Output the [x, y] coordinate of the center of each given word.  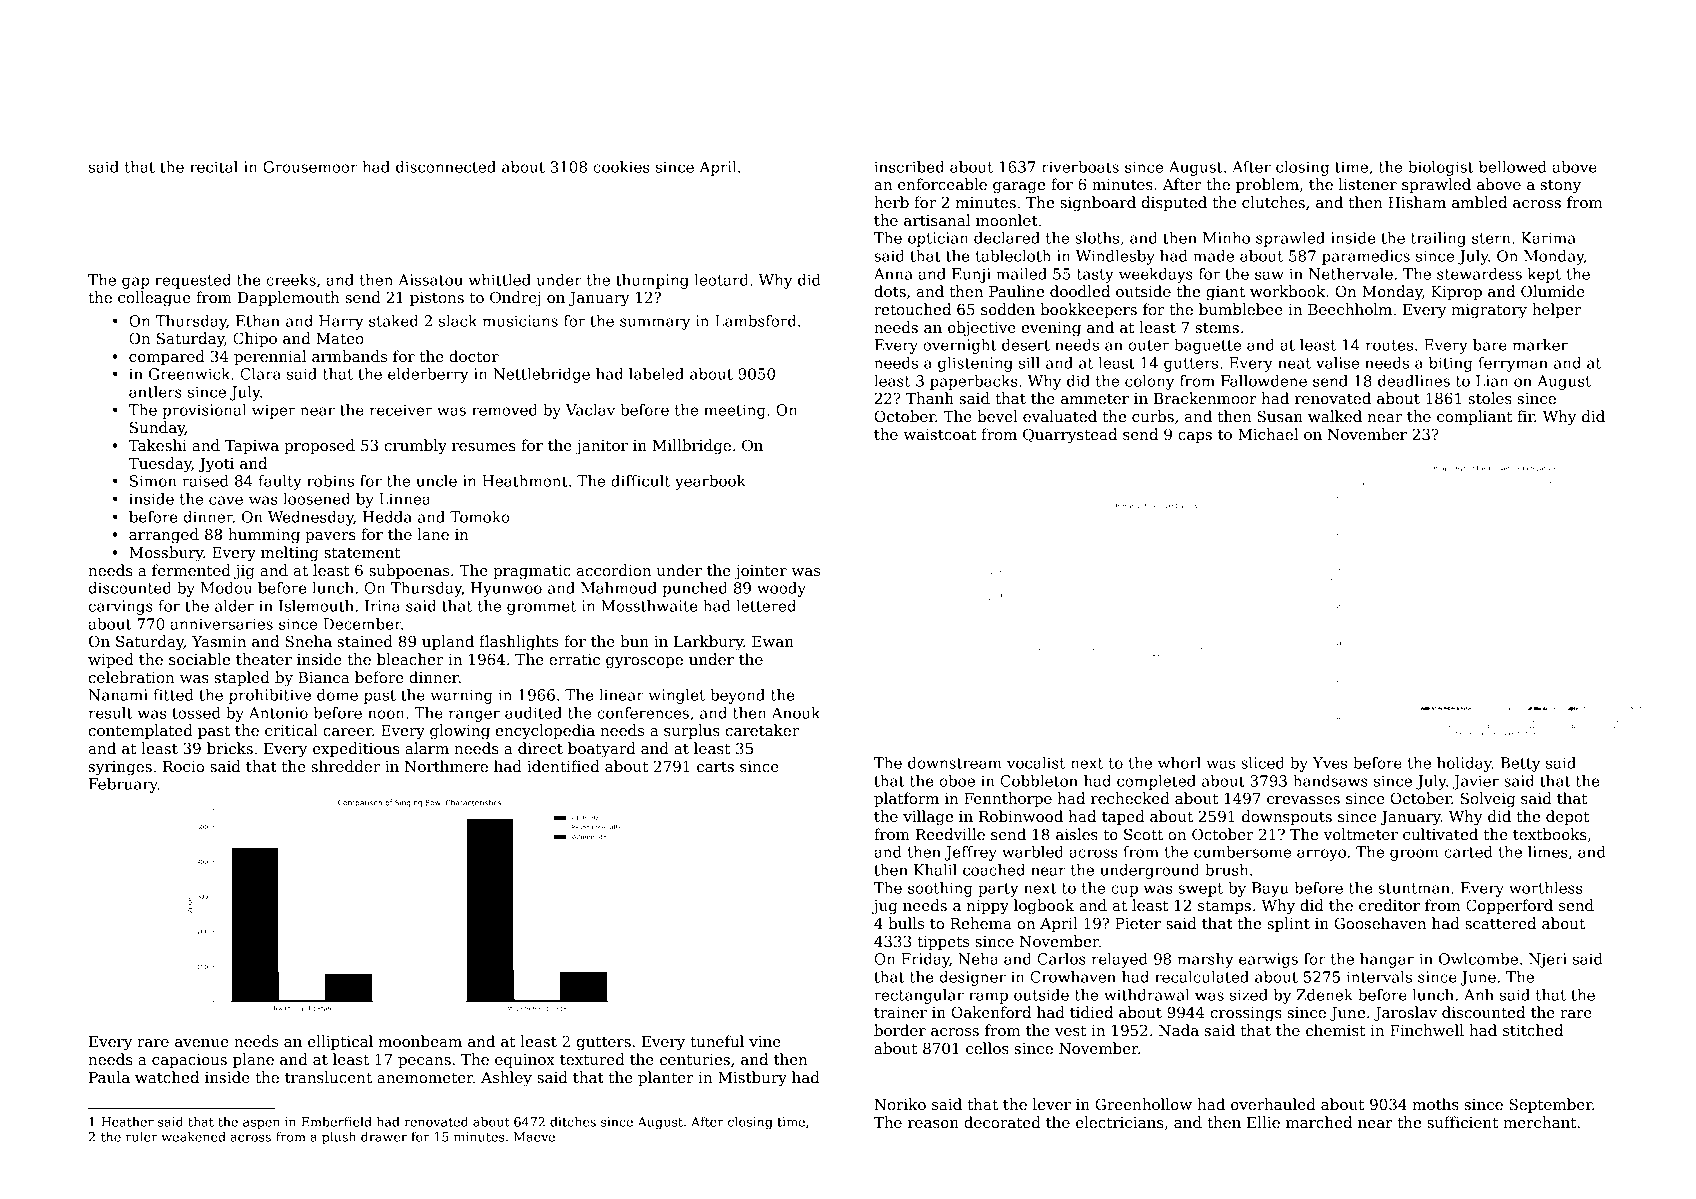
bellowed [1513, 167]
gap [136, 283]
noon [386, 714]
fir [1526, 416]
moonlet [1007, 220]
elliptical [340, 1042]
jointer [760, 572]
